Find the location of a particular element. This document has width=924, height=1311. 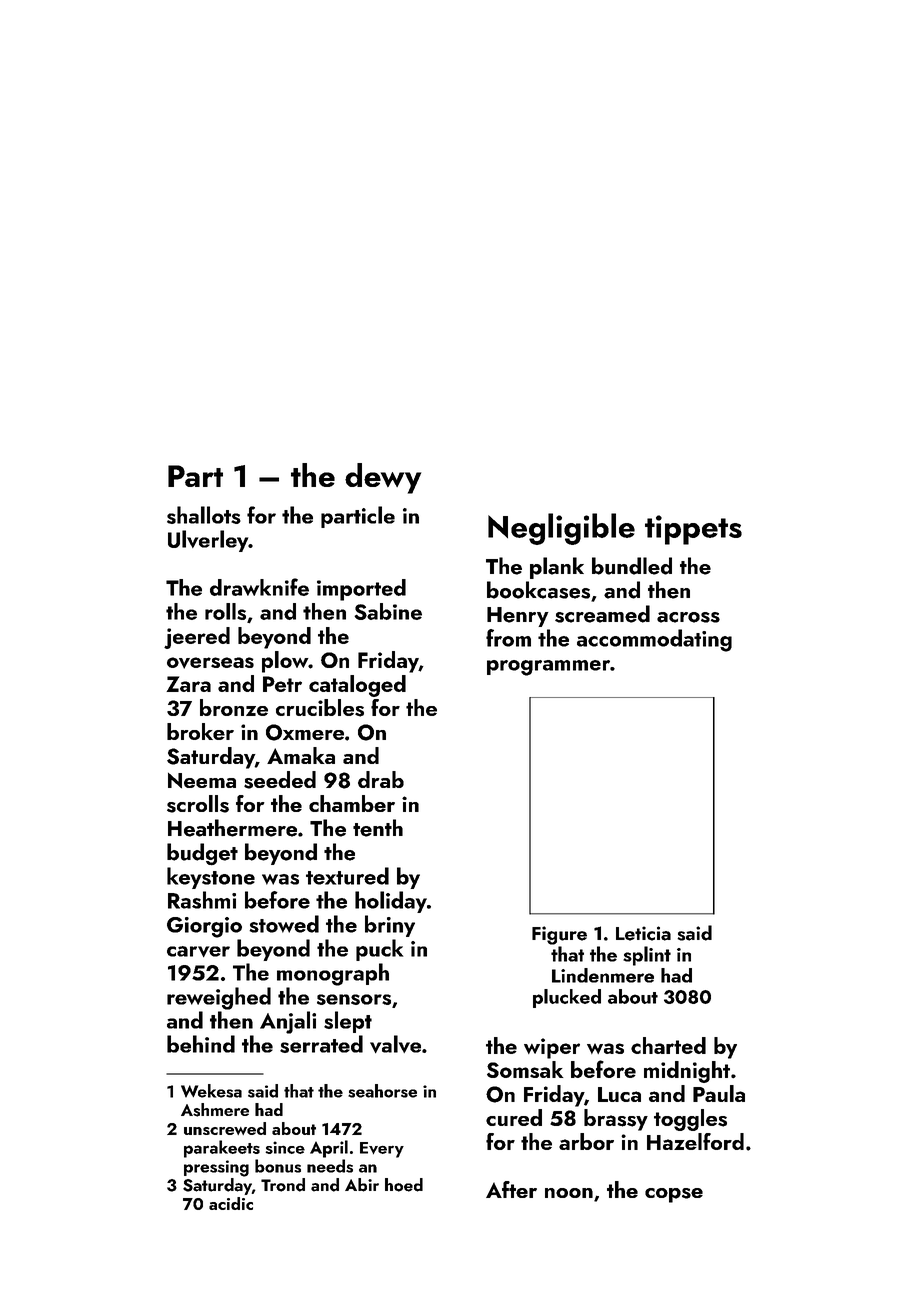

monograph is located at coordinates (333, 974).
